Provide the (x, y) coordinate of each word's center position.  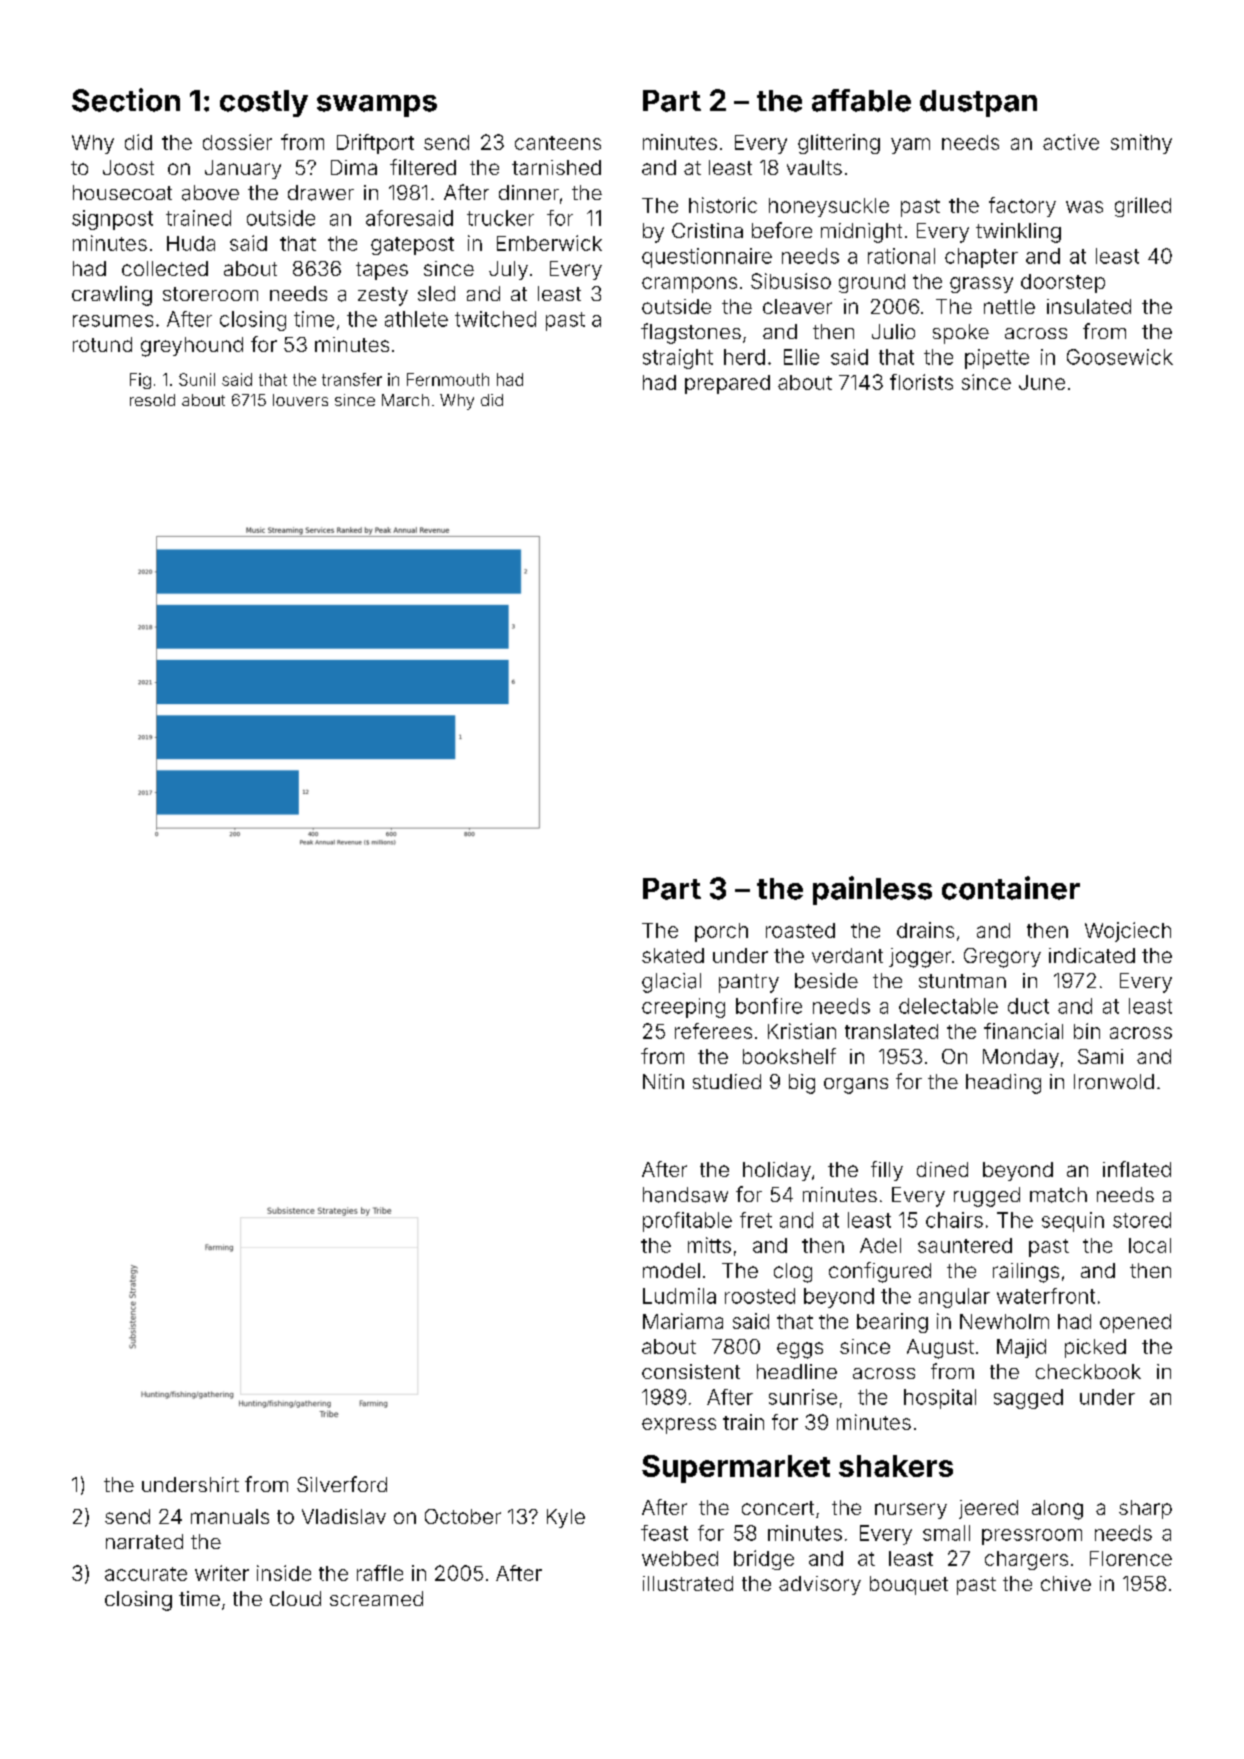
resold (152, 400)
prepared (727, 384)
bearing (892, 1323)
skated (673, 955)
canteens (558, 143)
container (1011, 888)
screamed (376, 1598)
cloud (295, 1598)
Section (126, 100)
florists (921, 382)
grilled (1143, 207)
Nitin (663, 1081)
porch (721, 932)
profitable (687, 1222)
